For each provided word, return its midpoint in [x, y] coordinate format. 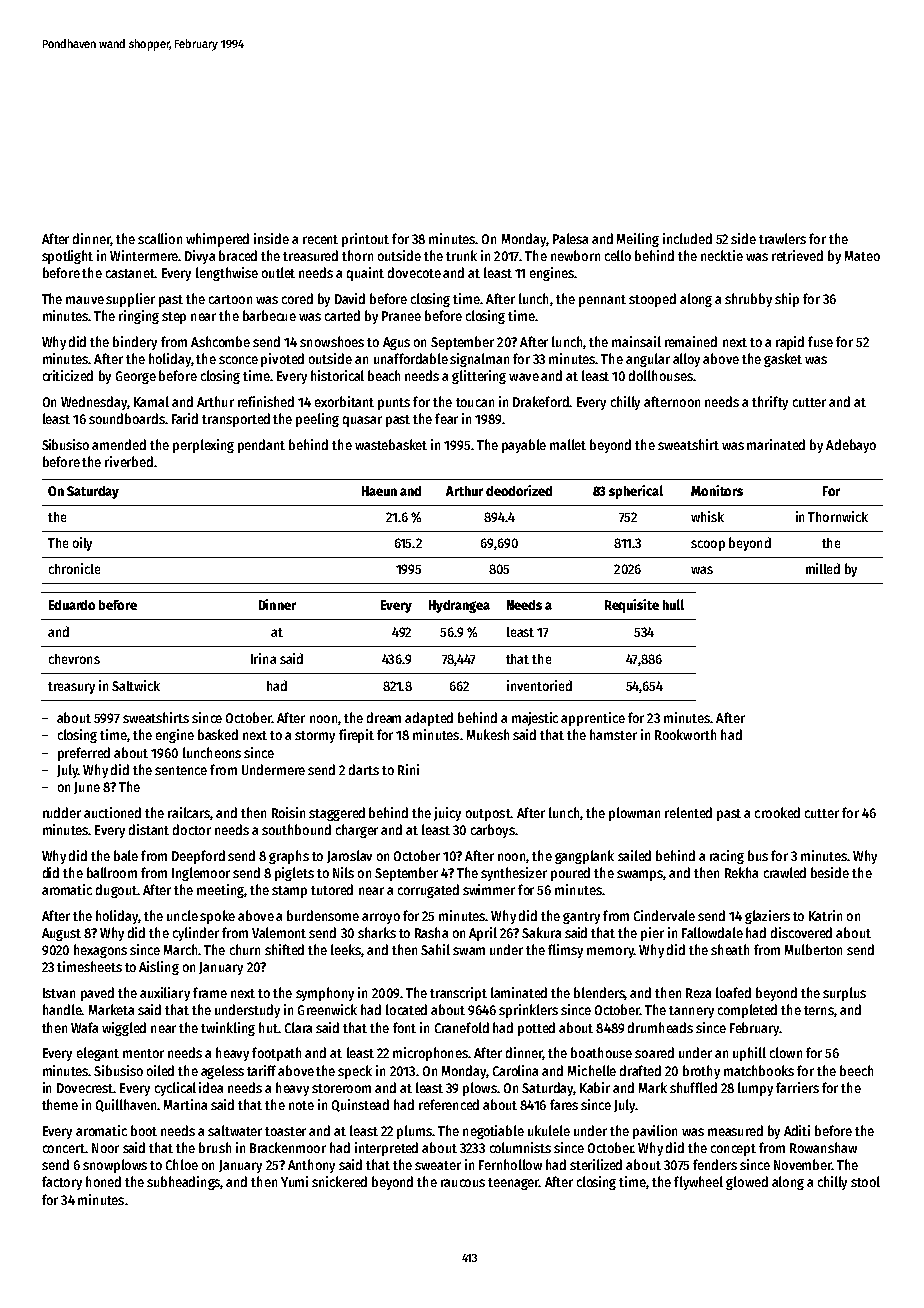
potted [536, 1029]
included [687, 238]
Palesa [570, 238]
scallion [160, 238]
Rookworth [685, 734]
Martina [185, 1104]
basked [218, 734]
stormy [315, 737]
